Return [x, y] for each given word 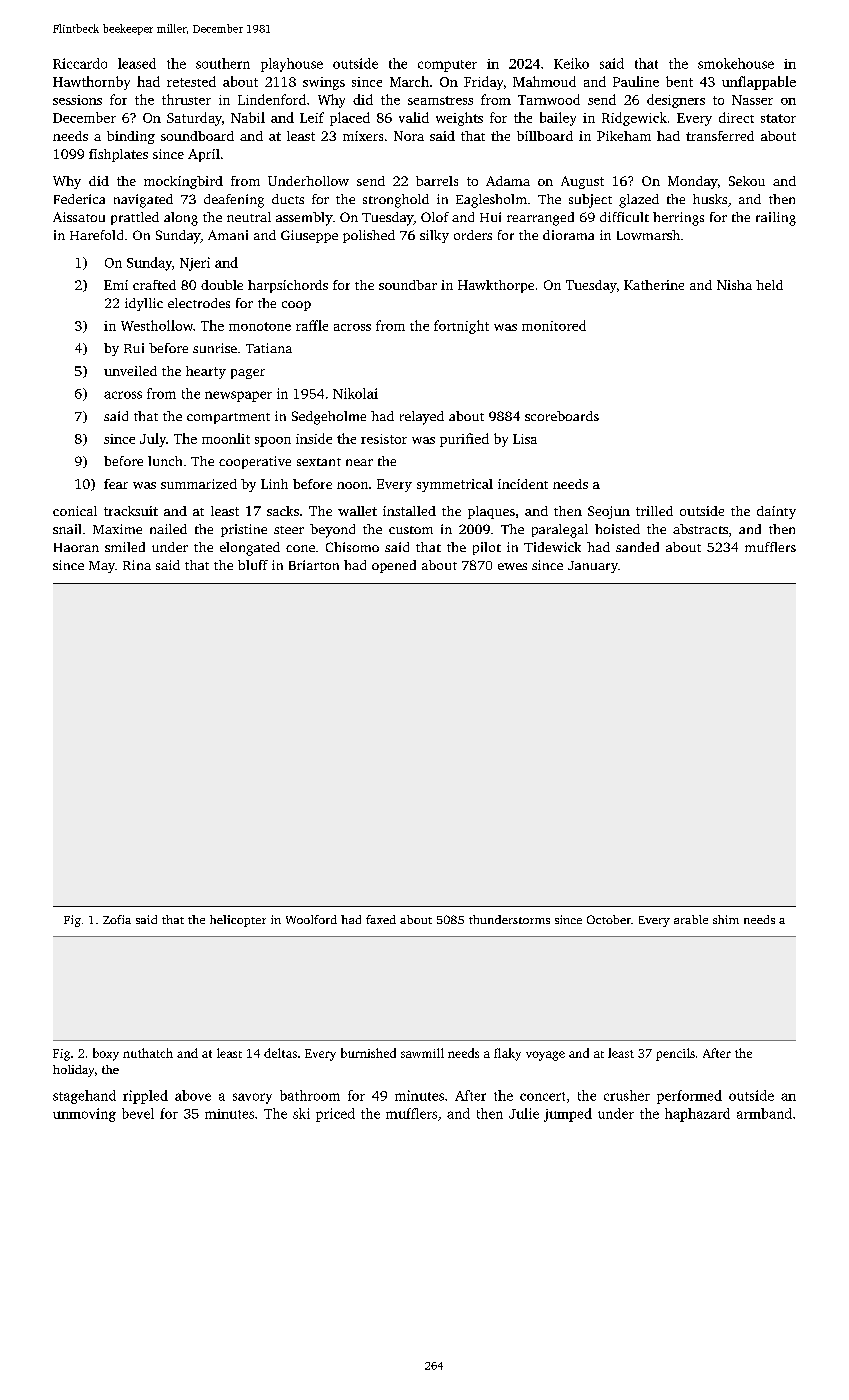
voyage [545, 1056]
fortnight [461, 327]
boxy [106, 1054]
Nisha [734, 285]
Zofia [117, 919]
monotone [260, 326]
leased [137, 63]
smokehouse [736, 63]
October [609, 919]
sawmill [422, 1053]
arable [691, 919]
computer [447, 66]
